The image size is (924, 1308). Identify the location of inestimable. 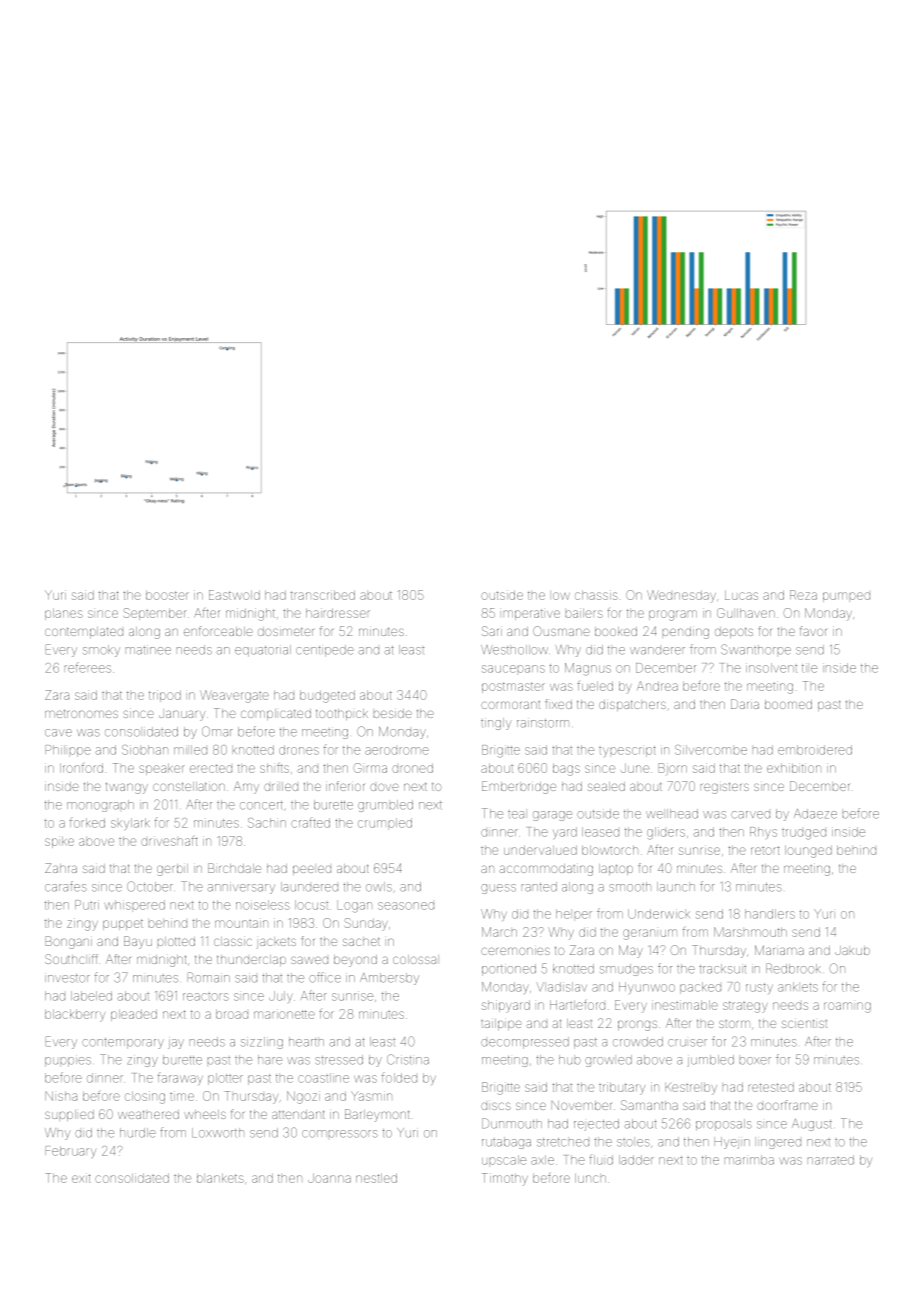
(685, 1005).
